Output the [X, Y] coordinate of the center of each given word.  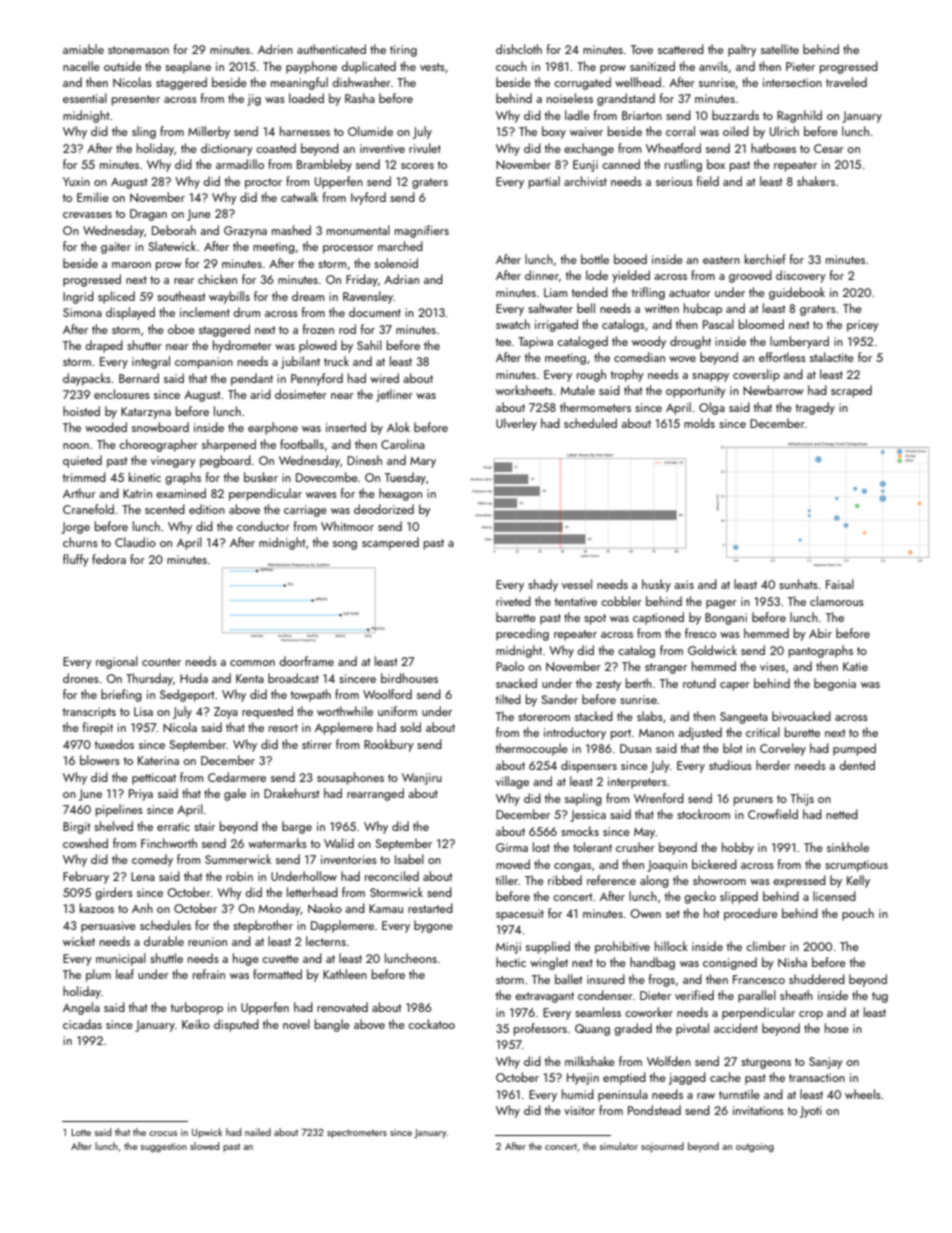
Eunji [585, 166]
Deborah [174, 230]
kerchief [765, 259]
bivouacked [801, 716]
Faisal [840, 584]
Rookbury [389, 745]
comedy [152, 860]
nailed [258, 1132]
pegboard [225, 461]
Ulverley [516, 424]
